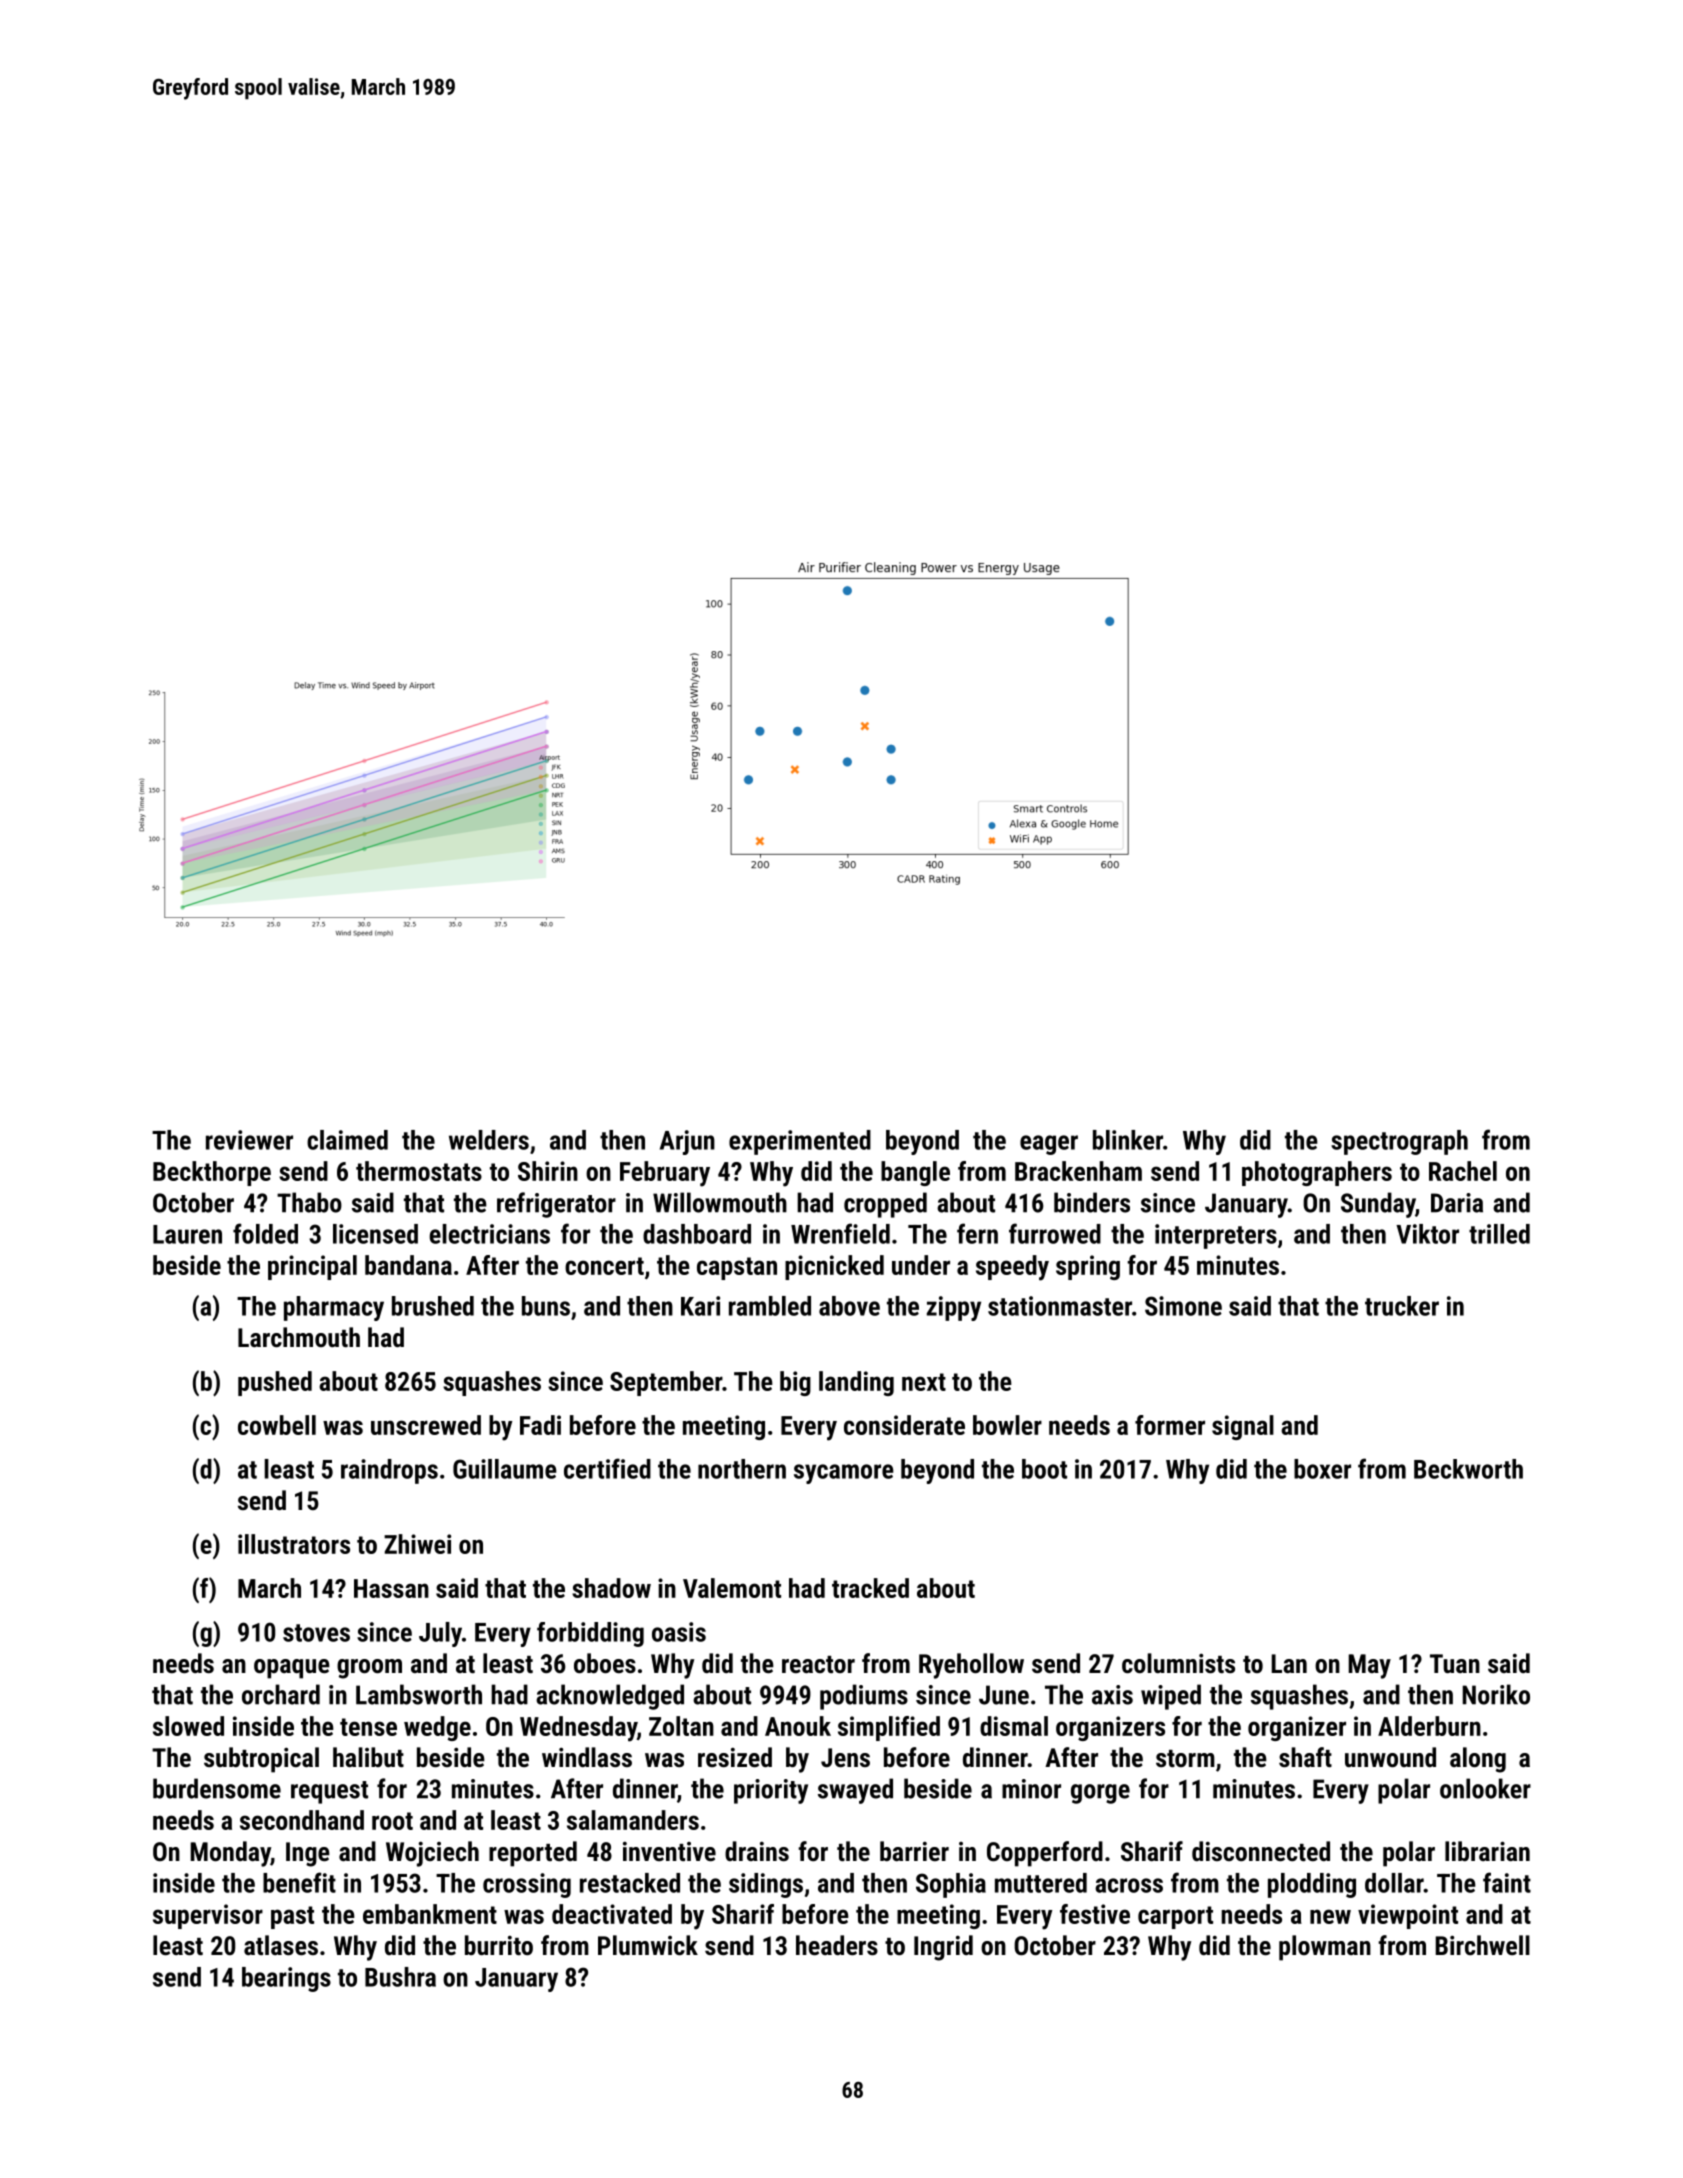  Describe the element at coordinates (1402, 1306) in the document. I see `trucker` at that location.
